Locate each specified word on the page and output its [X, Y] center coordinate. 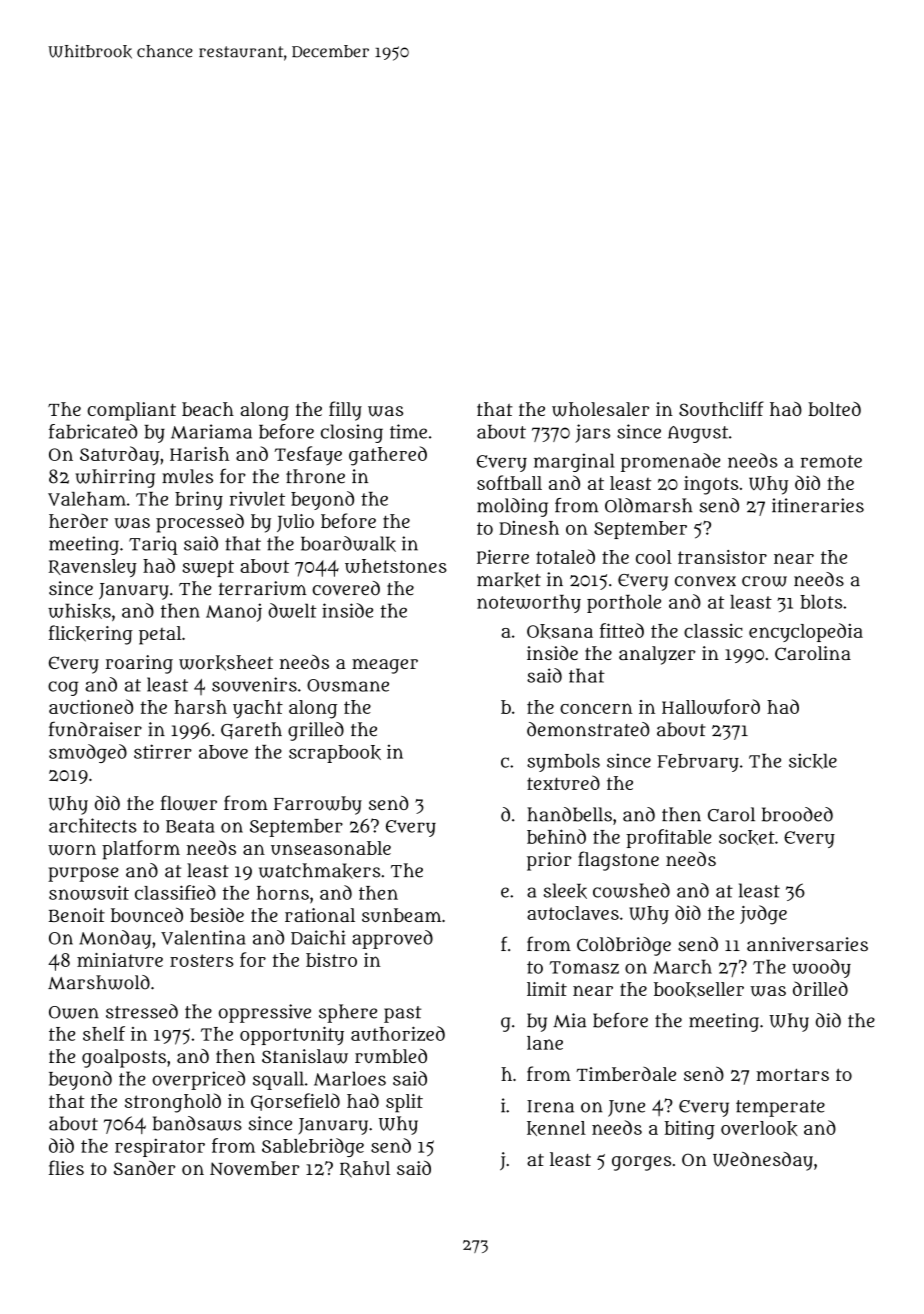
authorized [398, 1033]
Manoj [234, 612]
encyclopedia [806, 632]
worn [72, 849]
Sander [144, 1167]
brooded [797, 814]
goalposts [124, 1058]
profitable [668, 838]
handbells [569, 814]
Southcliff [721, 408]
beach [208, 409]
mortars [792, 1074]
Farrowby [318, 805]
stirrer [163, 751]
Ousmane [348, 685]
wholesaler [600, 409]
